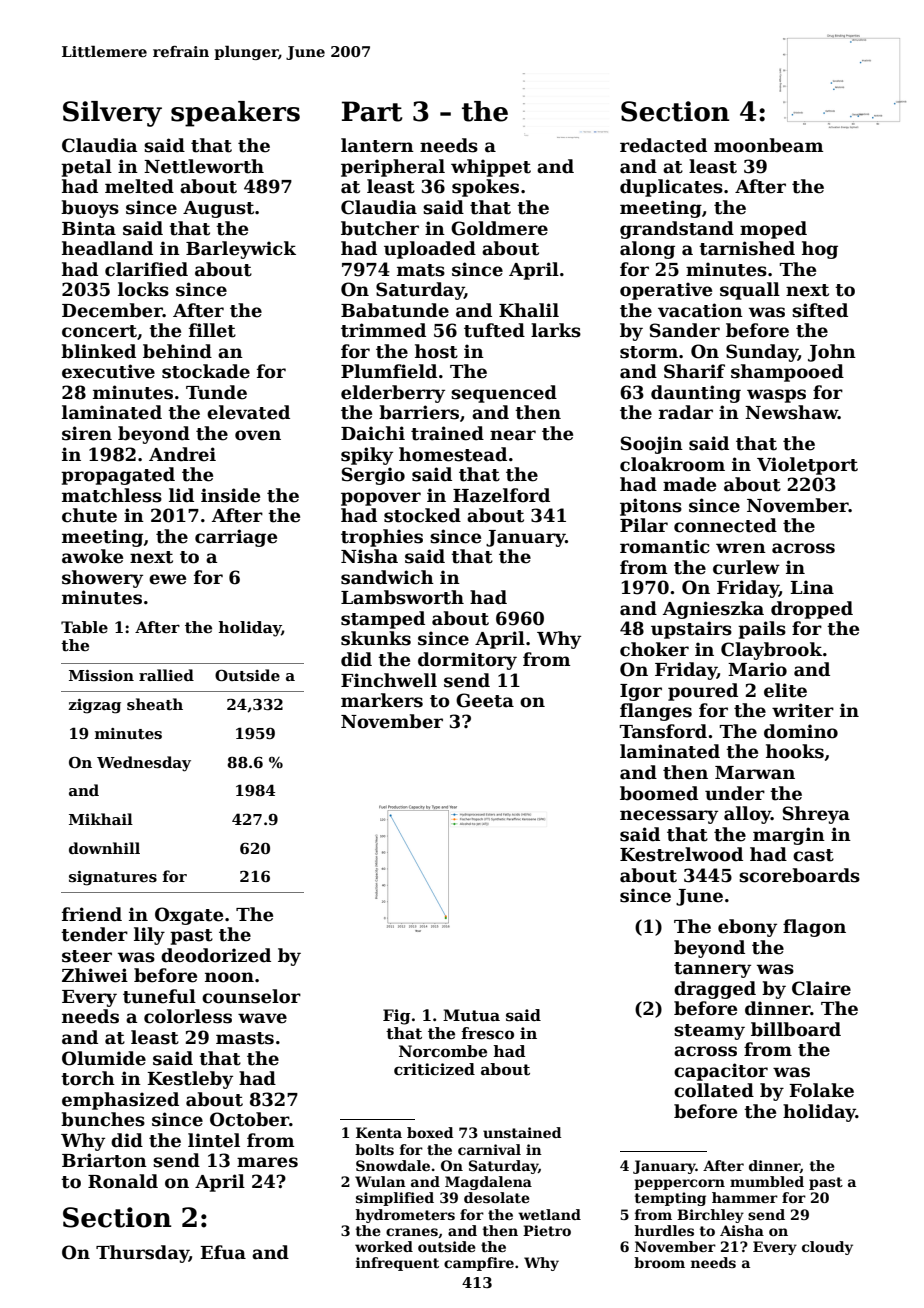 The height and width of the screenshot is (1308, 924). I want to click on Kestrelwood, so click(681, 854).
